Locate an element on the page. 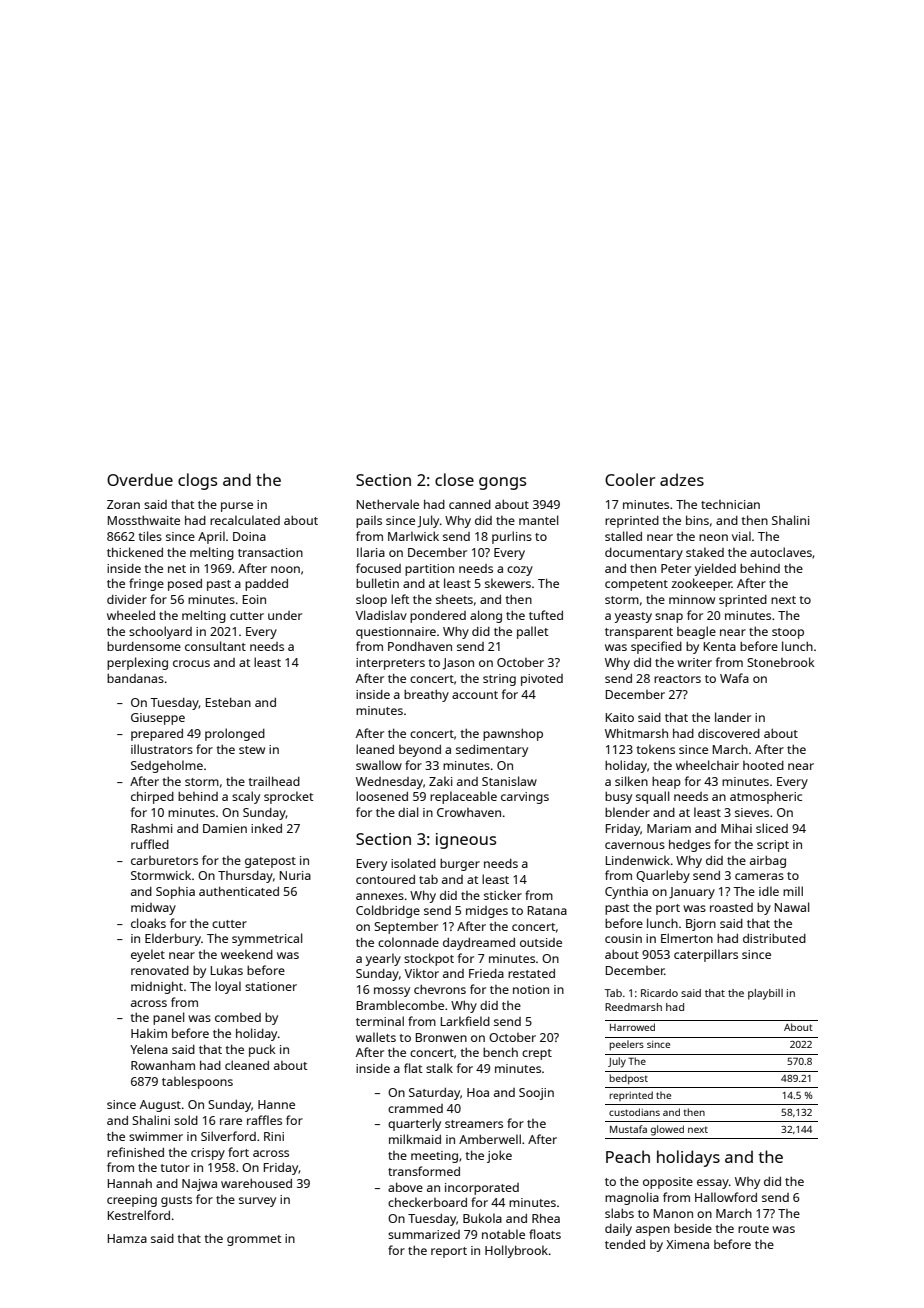 The width and height of the page is (924, 1308). grommet is located at coordinates (254, 1240).
